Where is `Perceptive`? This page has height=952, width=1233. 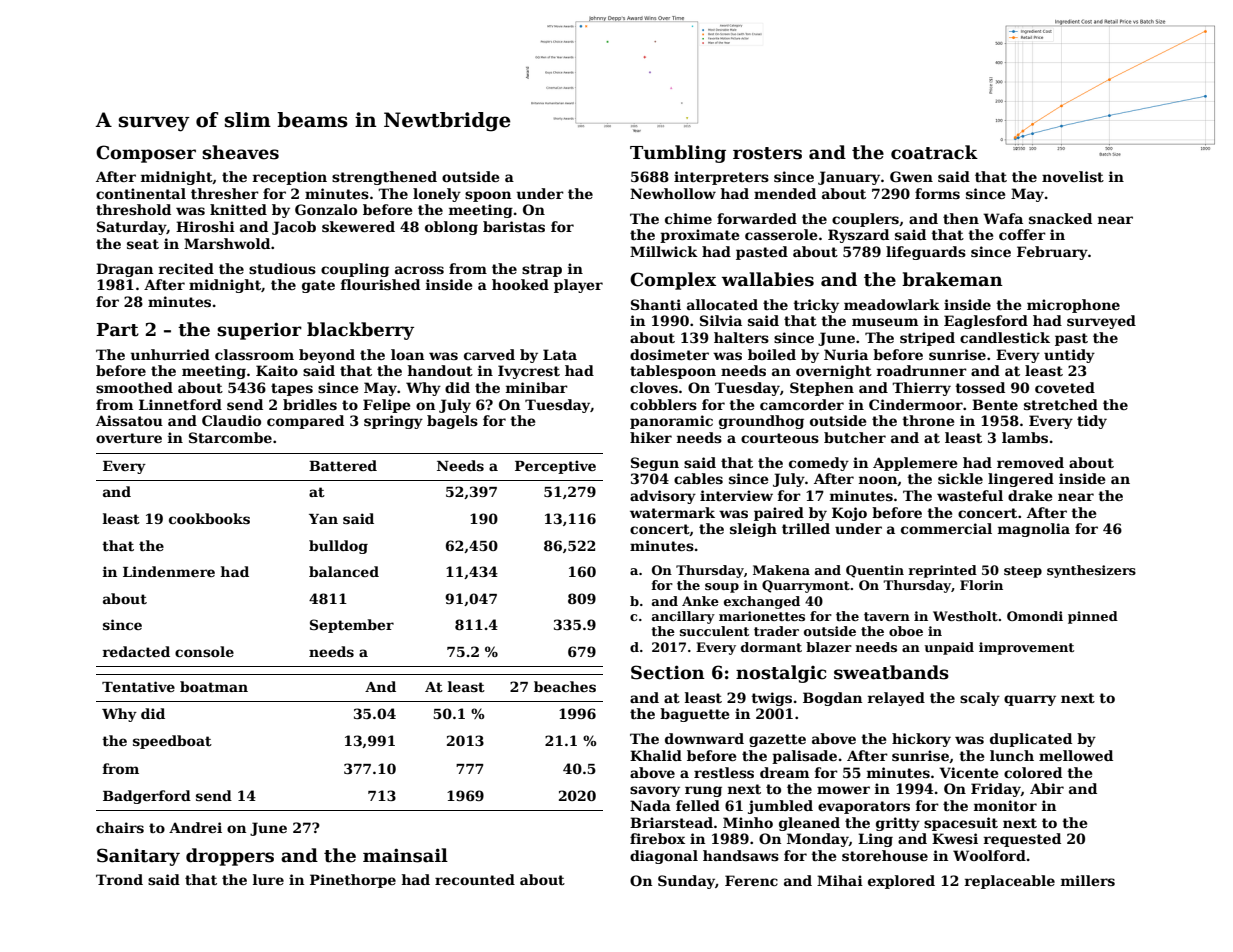
Perceptive is located at coordinates (555, 467).
